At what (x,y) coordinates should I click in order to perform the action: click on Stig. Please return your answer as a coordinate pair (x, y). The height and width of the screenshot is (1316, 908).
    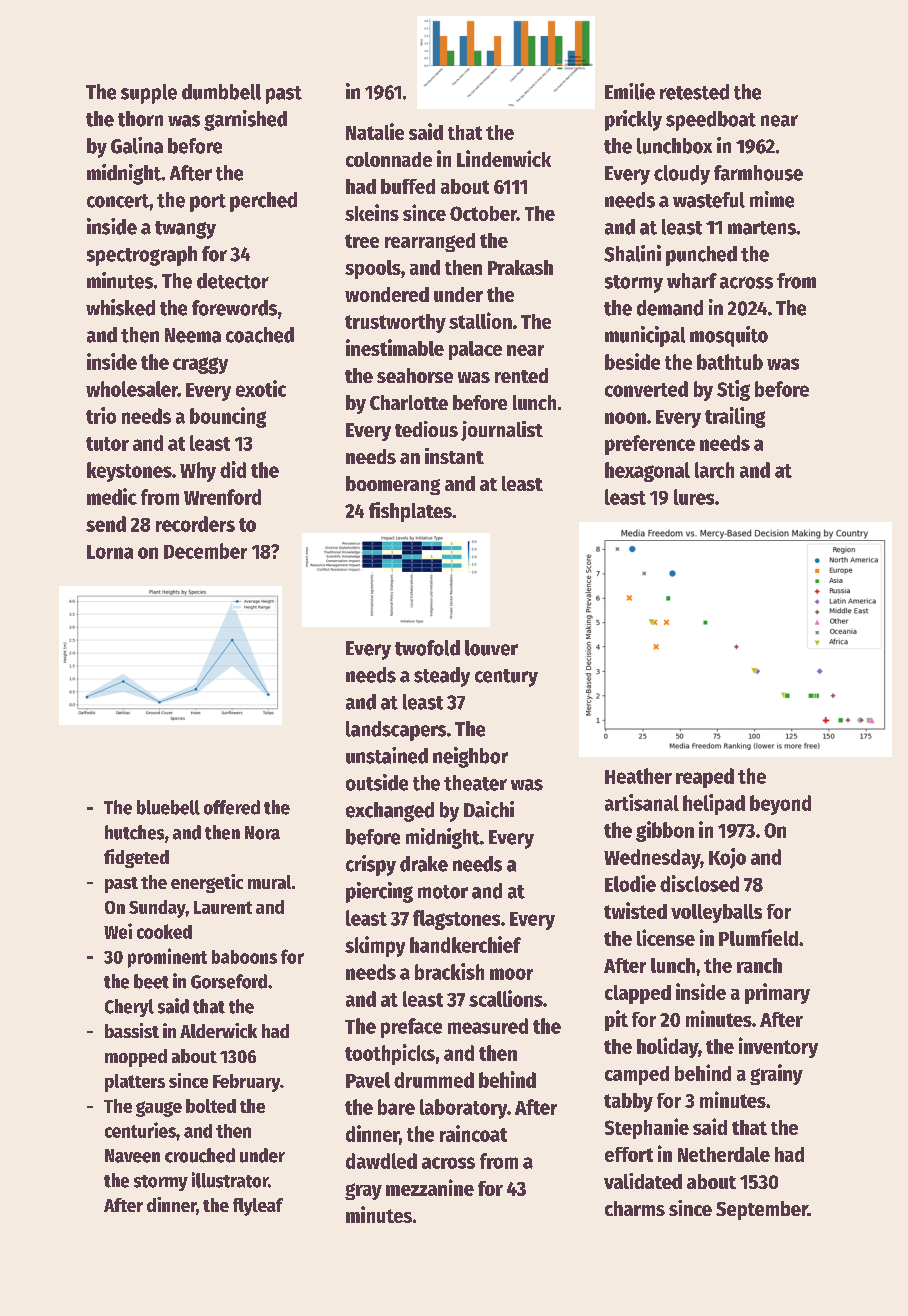
    Looking at the image, I should click on (733, 390).
